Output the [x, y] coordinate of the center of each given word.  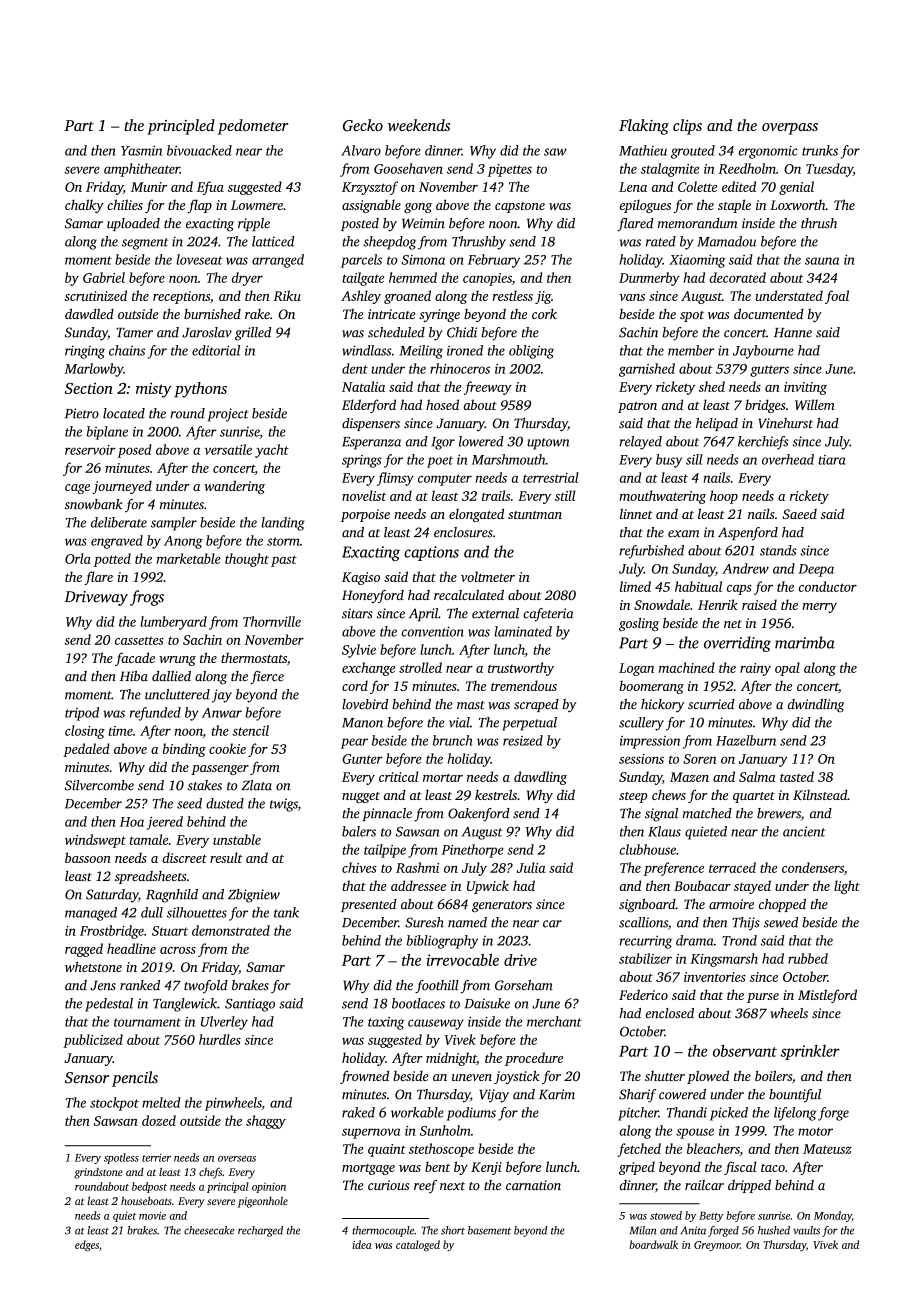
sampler [174, 524]
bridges [765, 406]
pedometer [253, 127]
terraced [732, 867]
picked [729, 1114]
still [565, 495]
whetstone [93, 966]
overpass [790, 129]
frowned [364, 1077]
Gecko [363, 125]
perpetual [529, 724]
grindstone [98, 1173]
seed [189, 803]
